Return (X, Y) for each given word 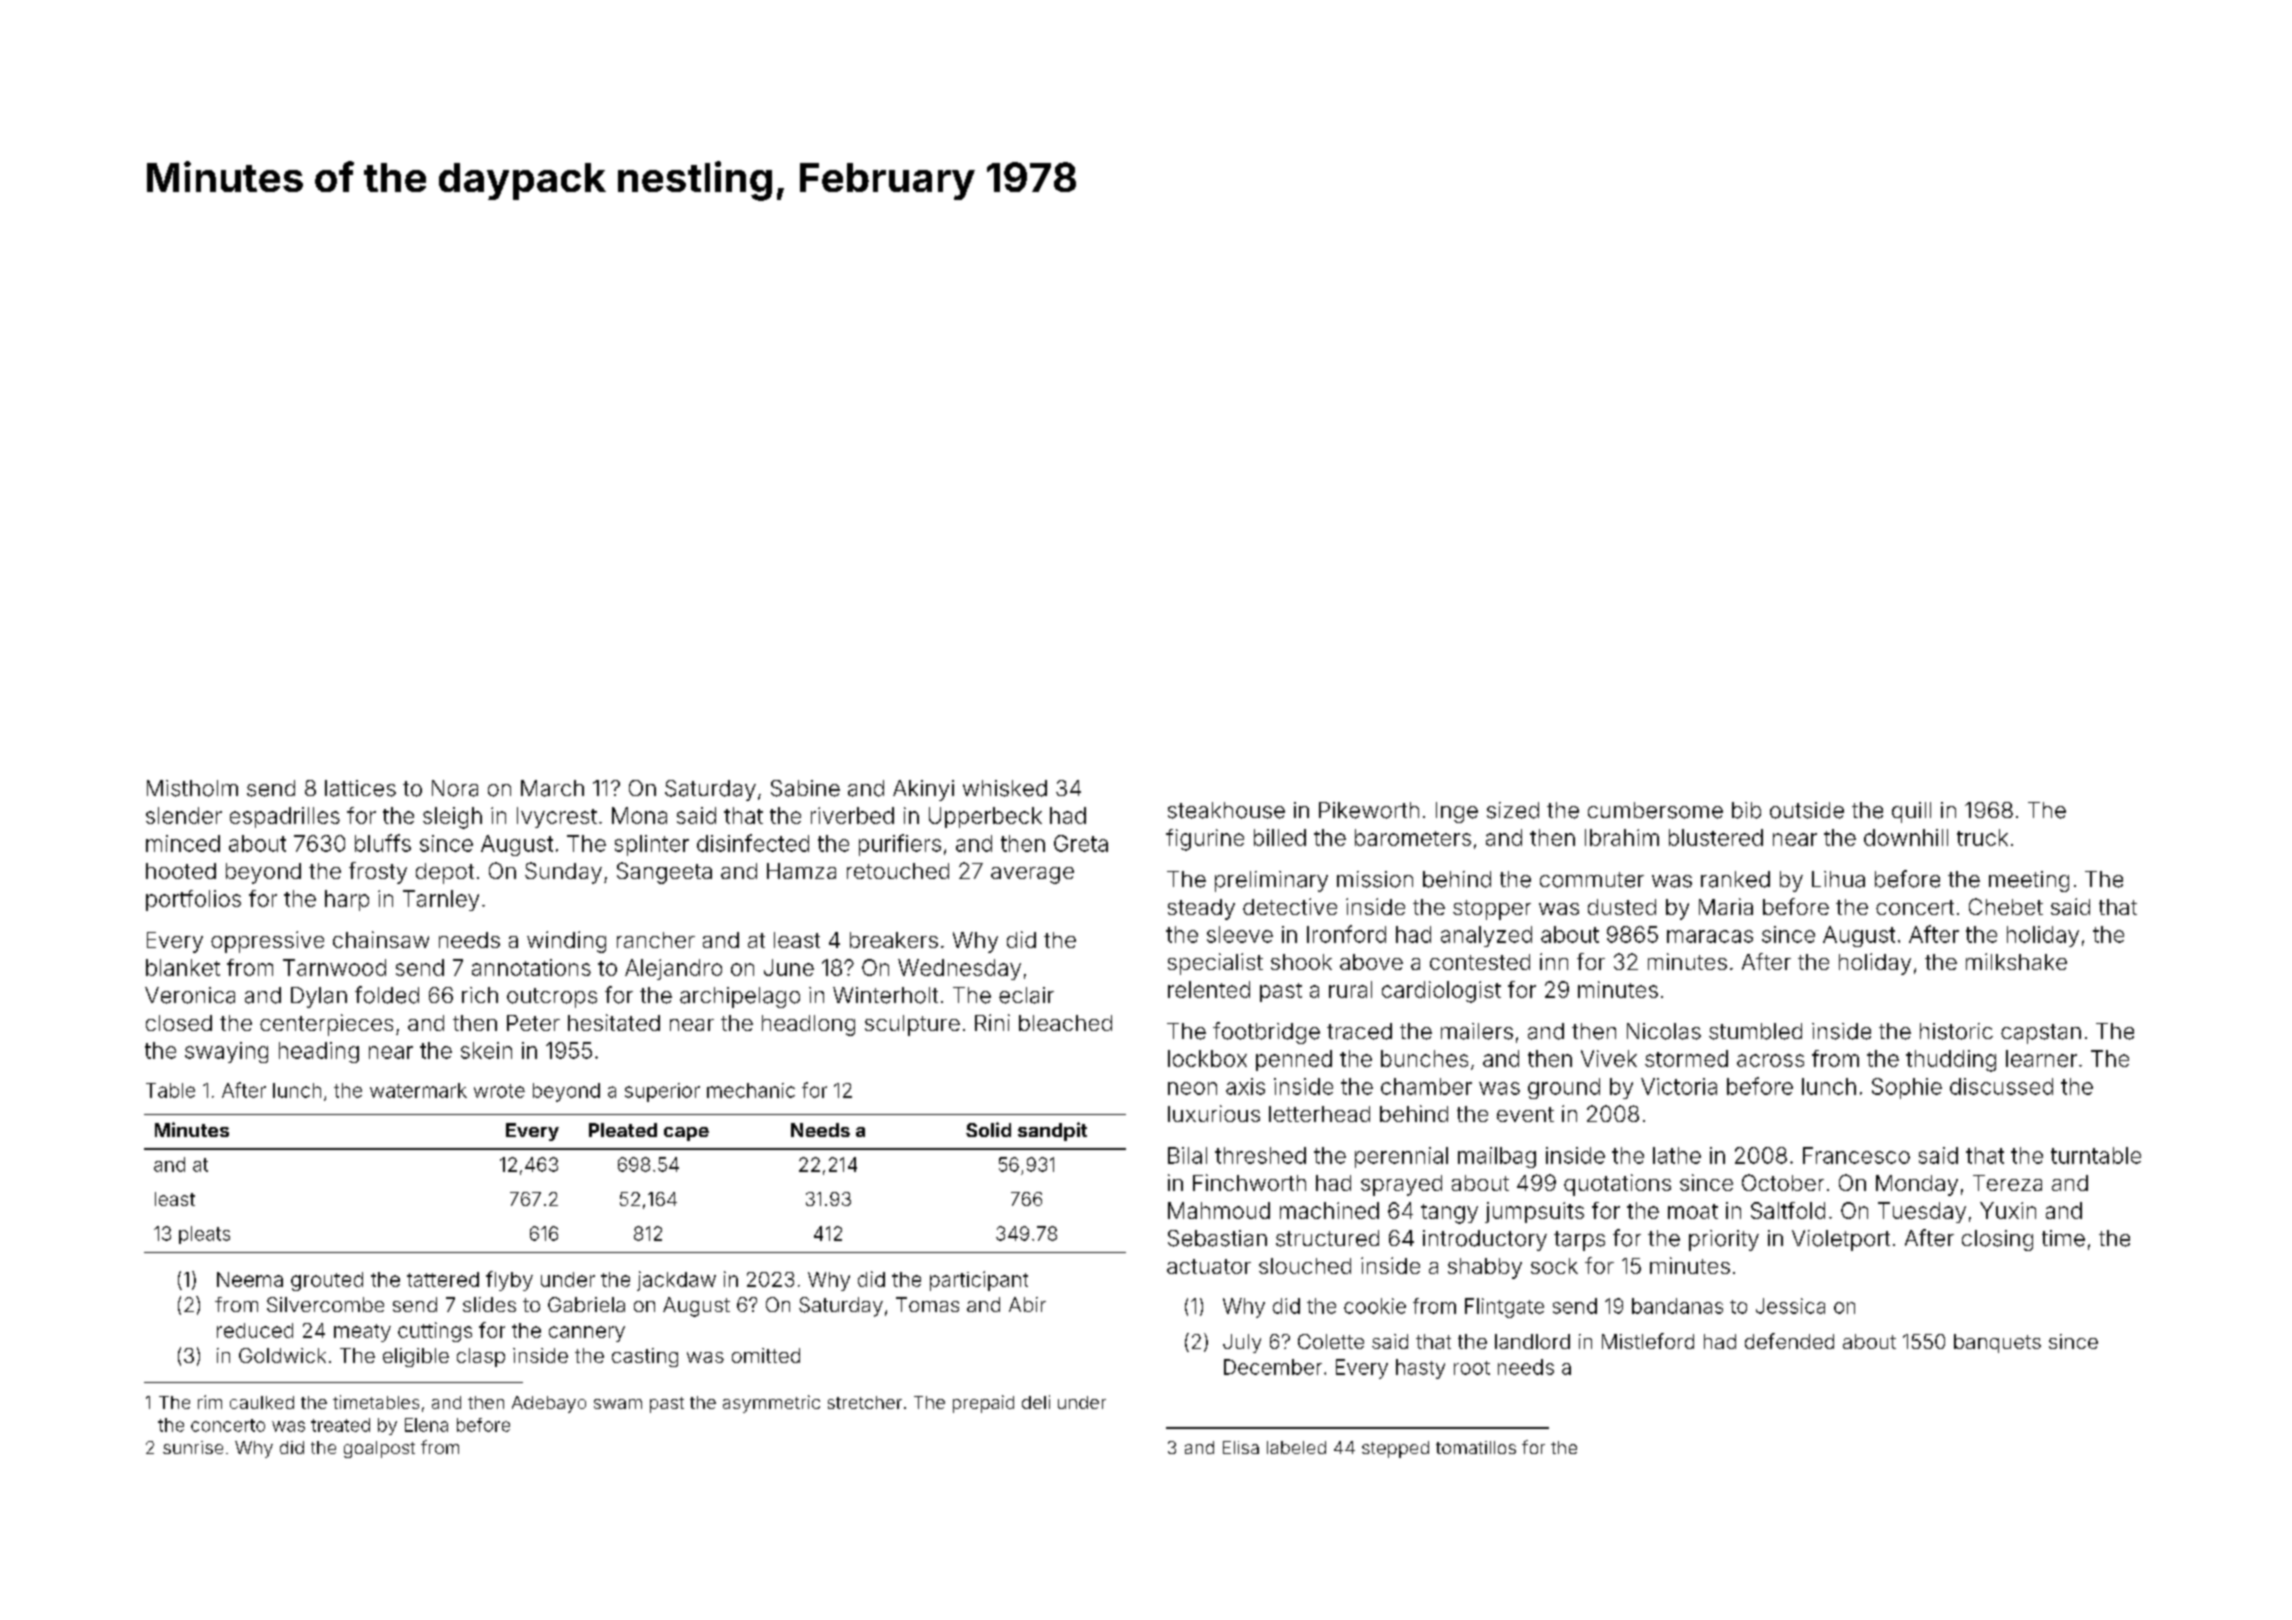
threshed (1260, 1155)
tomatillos (1476, 1447)
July (1242, 1343)
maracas (1710, 936)
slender (184, 815)
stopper (1492, 910)
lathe (1677, 1155)
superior (662, 1092)
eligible (416, 1357)
